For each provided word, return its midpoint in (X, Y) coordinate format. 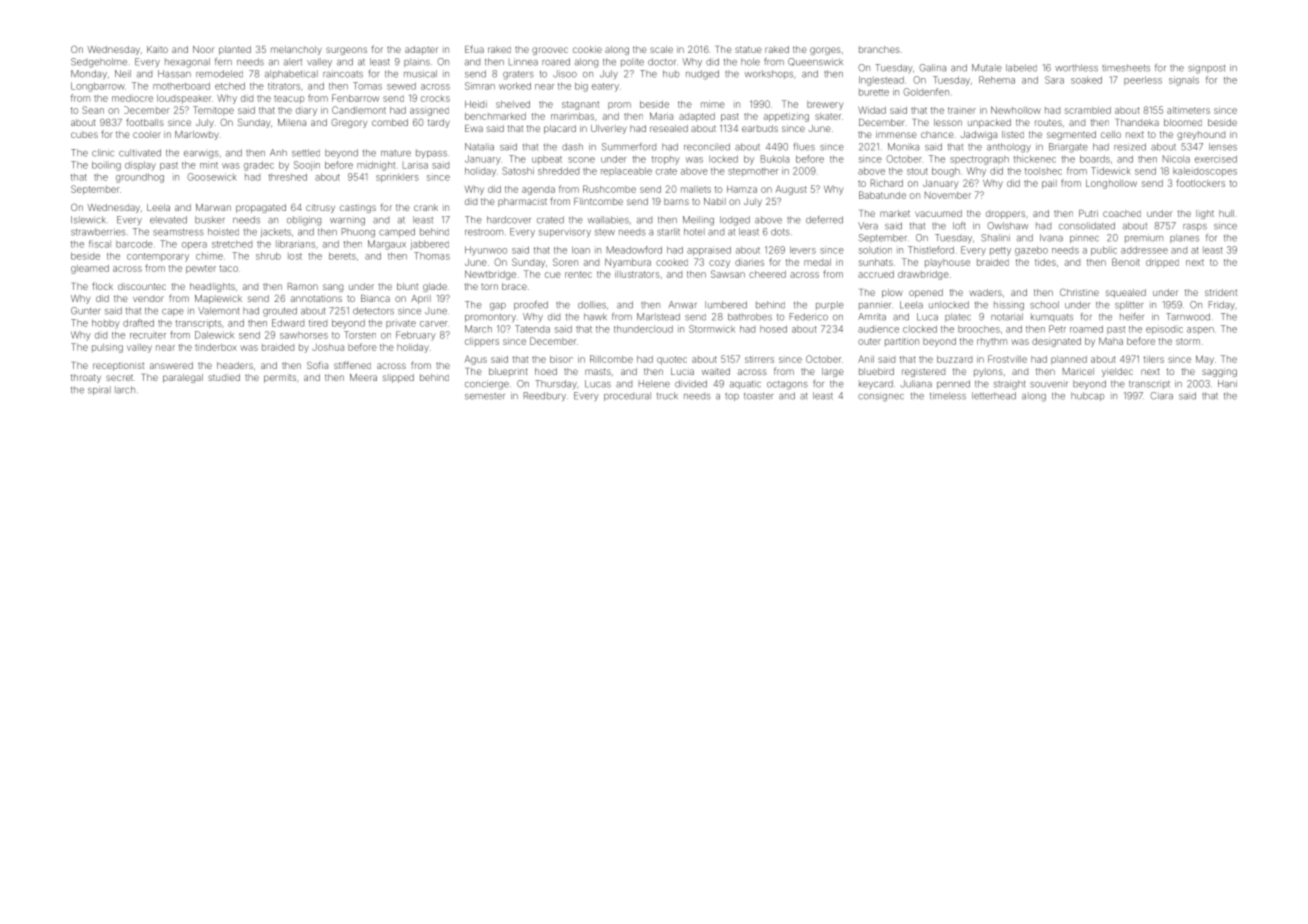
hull (1226, 213)
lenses (1223, 147)
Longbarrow (98, 87)
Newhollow (1016, 110)
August (791, 190)
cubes (84, 134)
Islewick (88, 220)
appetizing (786, 117)
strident (1221, 292)
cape (173, 312)
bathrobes (750, 317)
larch (125, 390)
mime (713, 104)
